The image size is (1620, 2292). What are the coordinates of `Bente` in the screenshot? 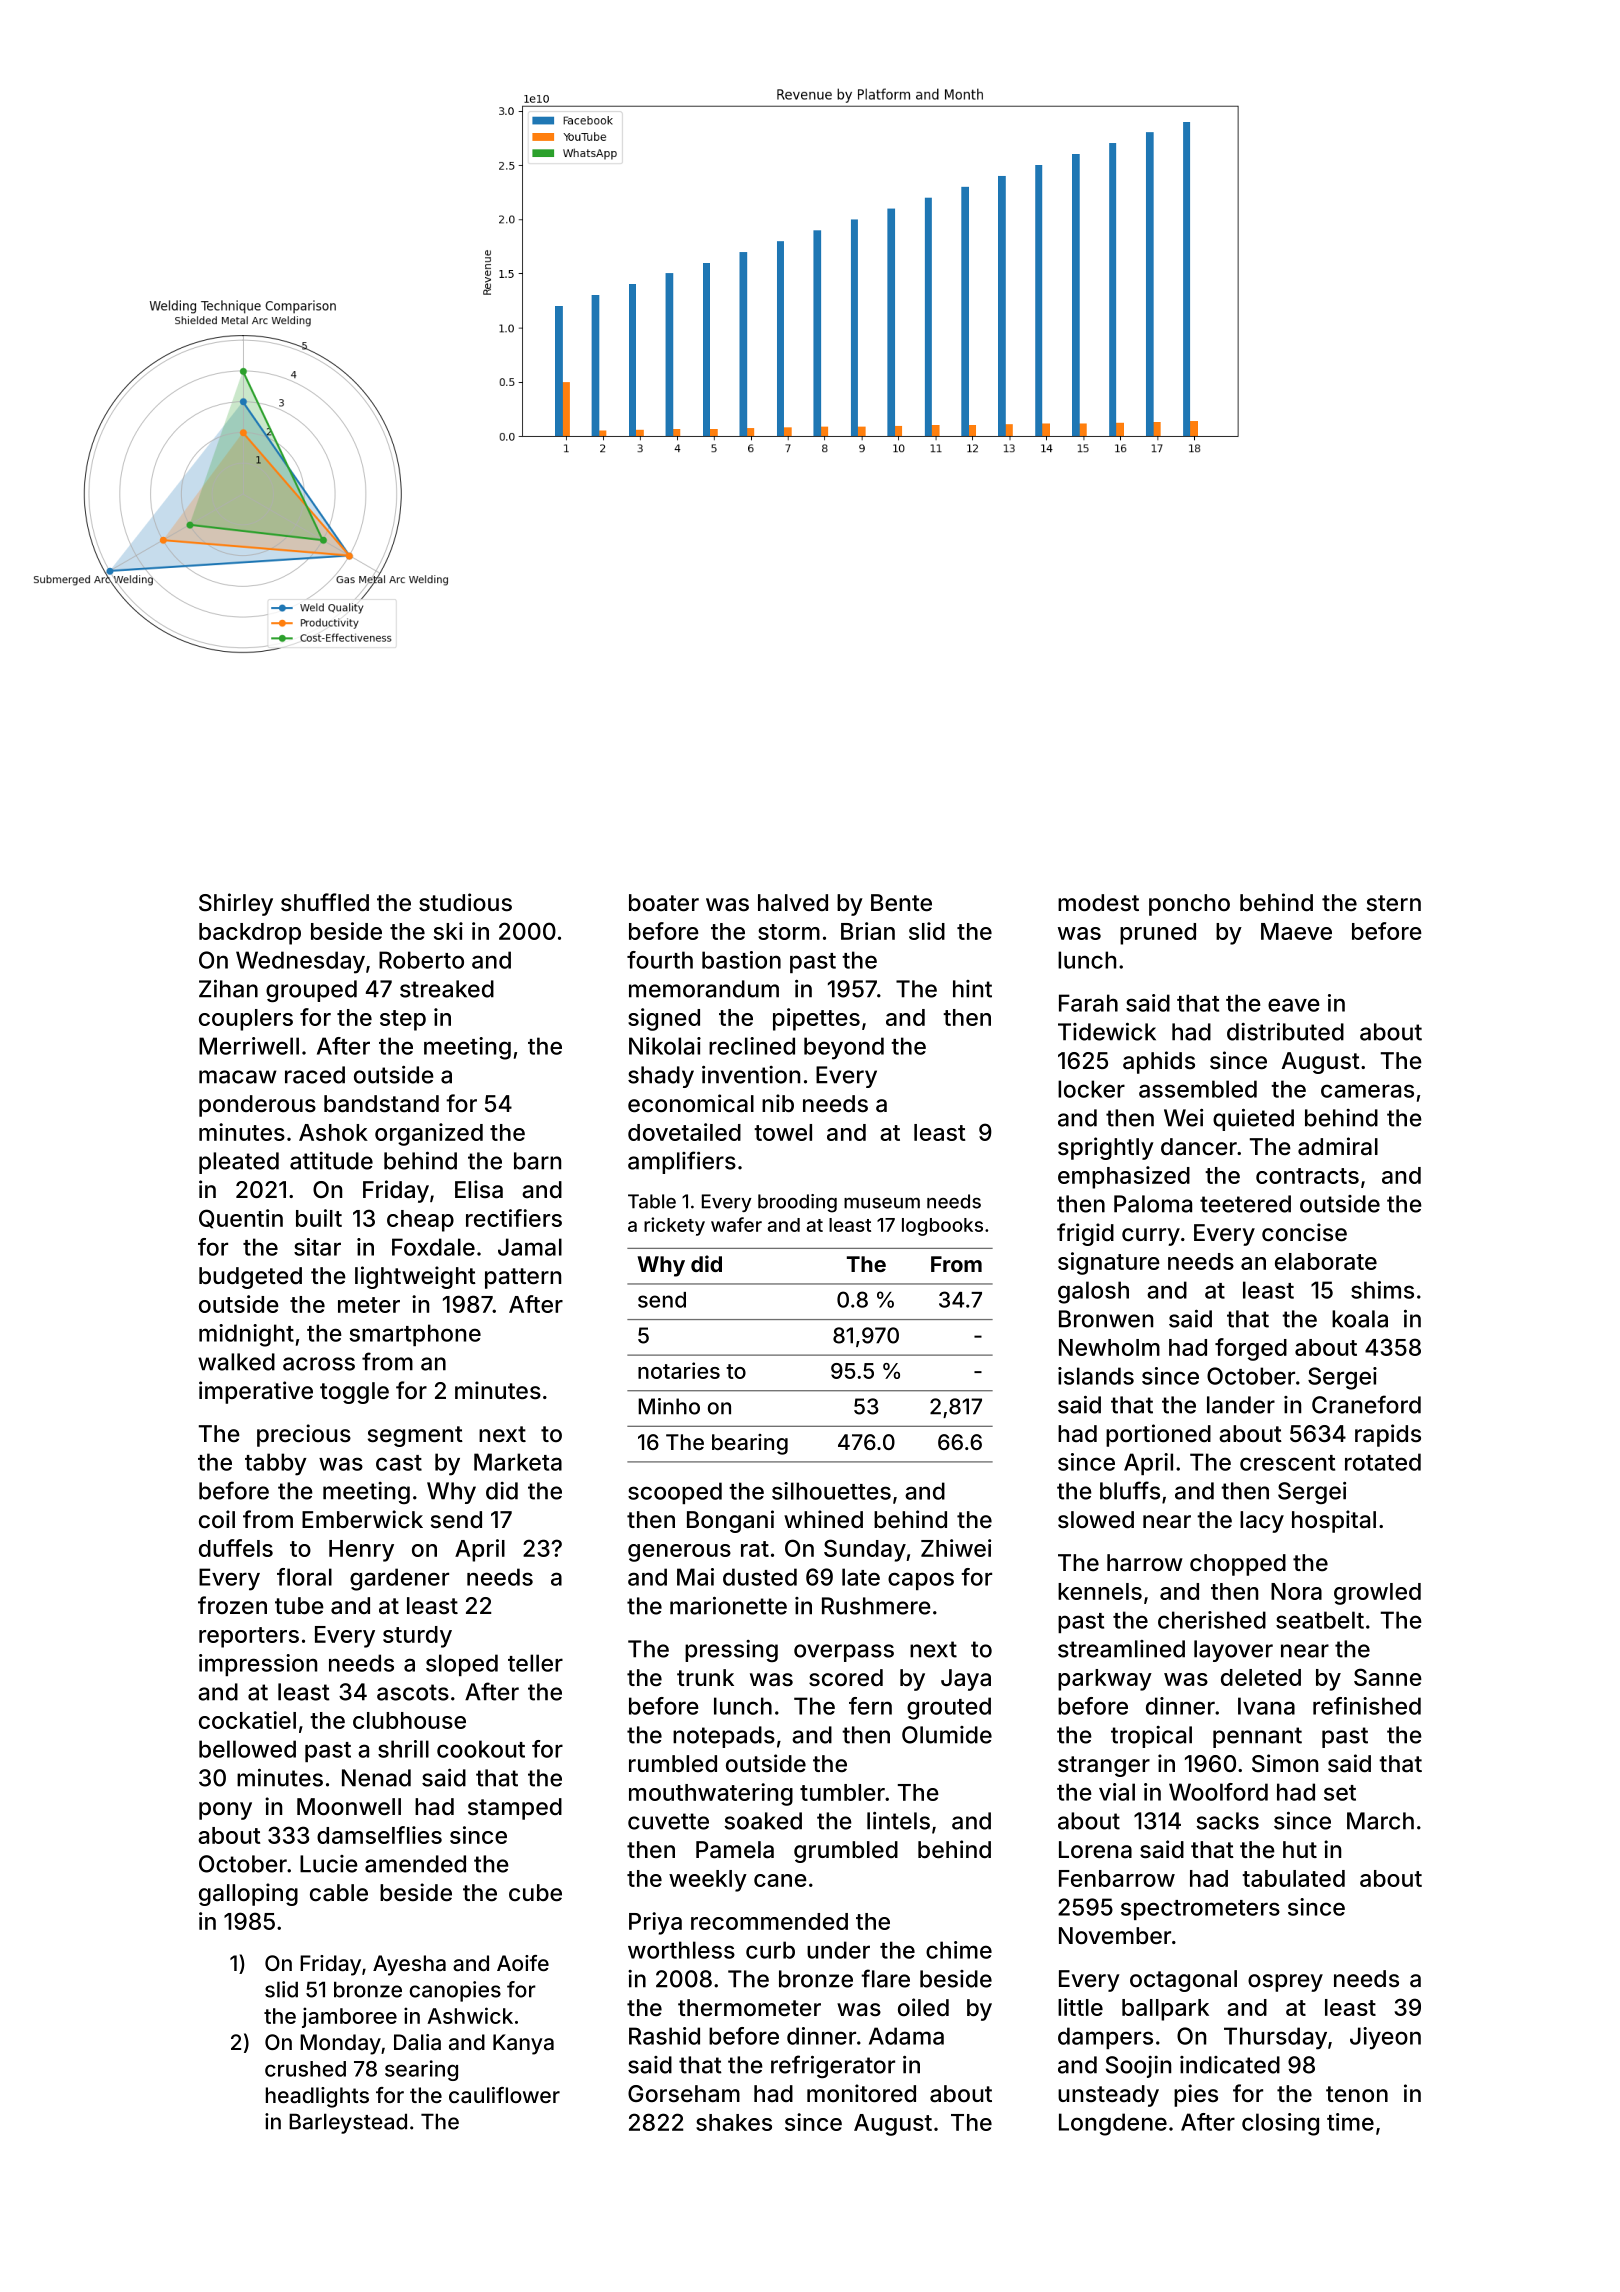 It's located at (901, 903).
